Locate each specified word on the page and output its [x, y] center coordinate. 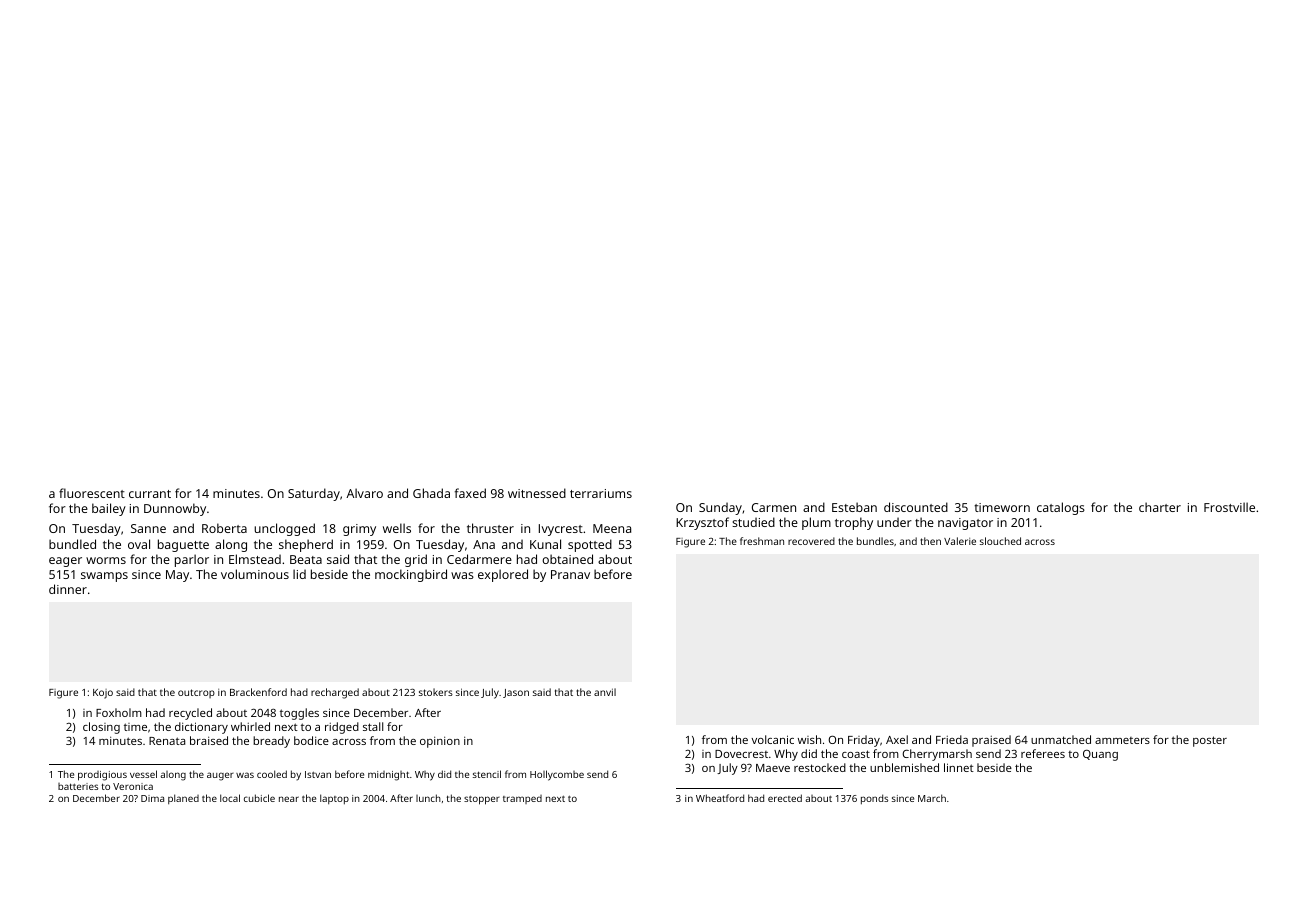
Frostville [1229, 507]
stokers [436, 692]
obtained [567, 559]
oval [139, 544]
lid [299, 574]
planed [183, 799]
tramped [522, 799]
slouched [1000, 541]
